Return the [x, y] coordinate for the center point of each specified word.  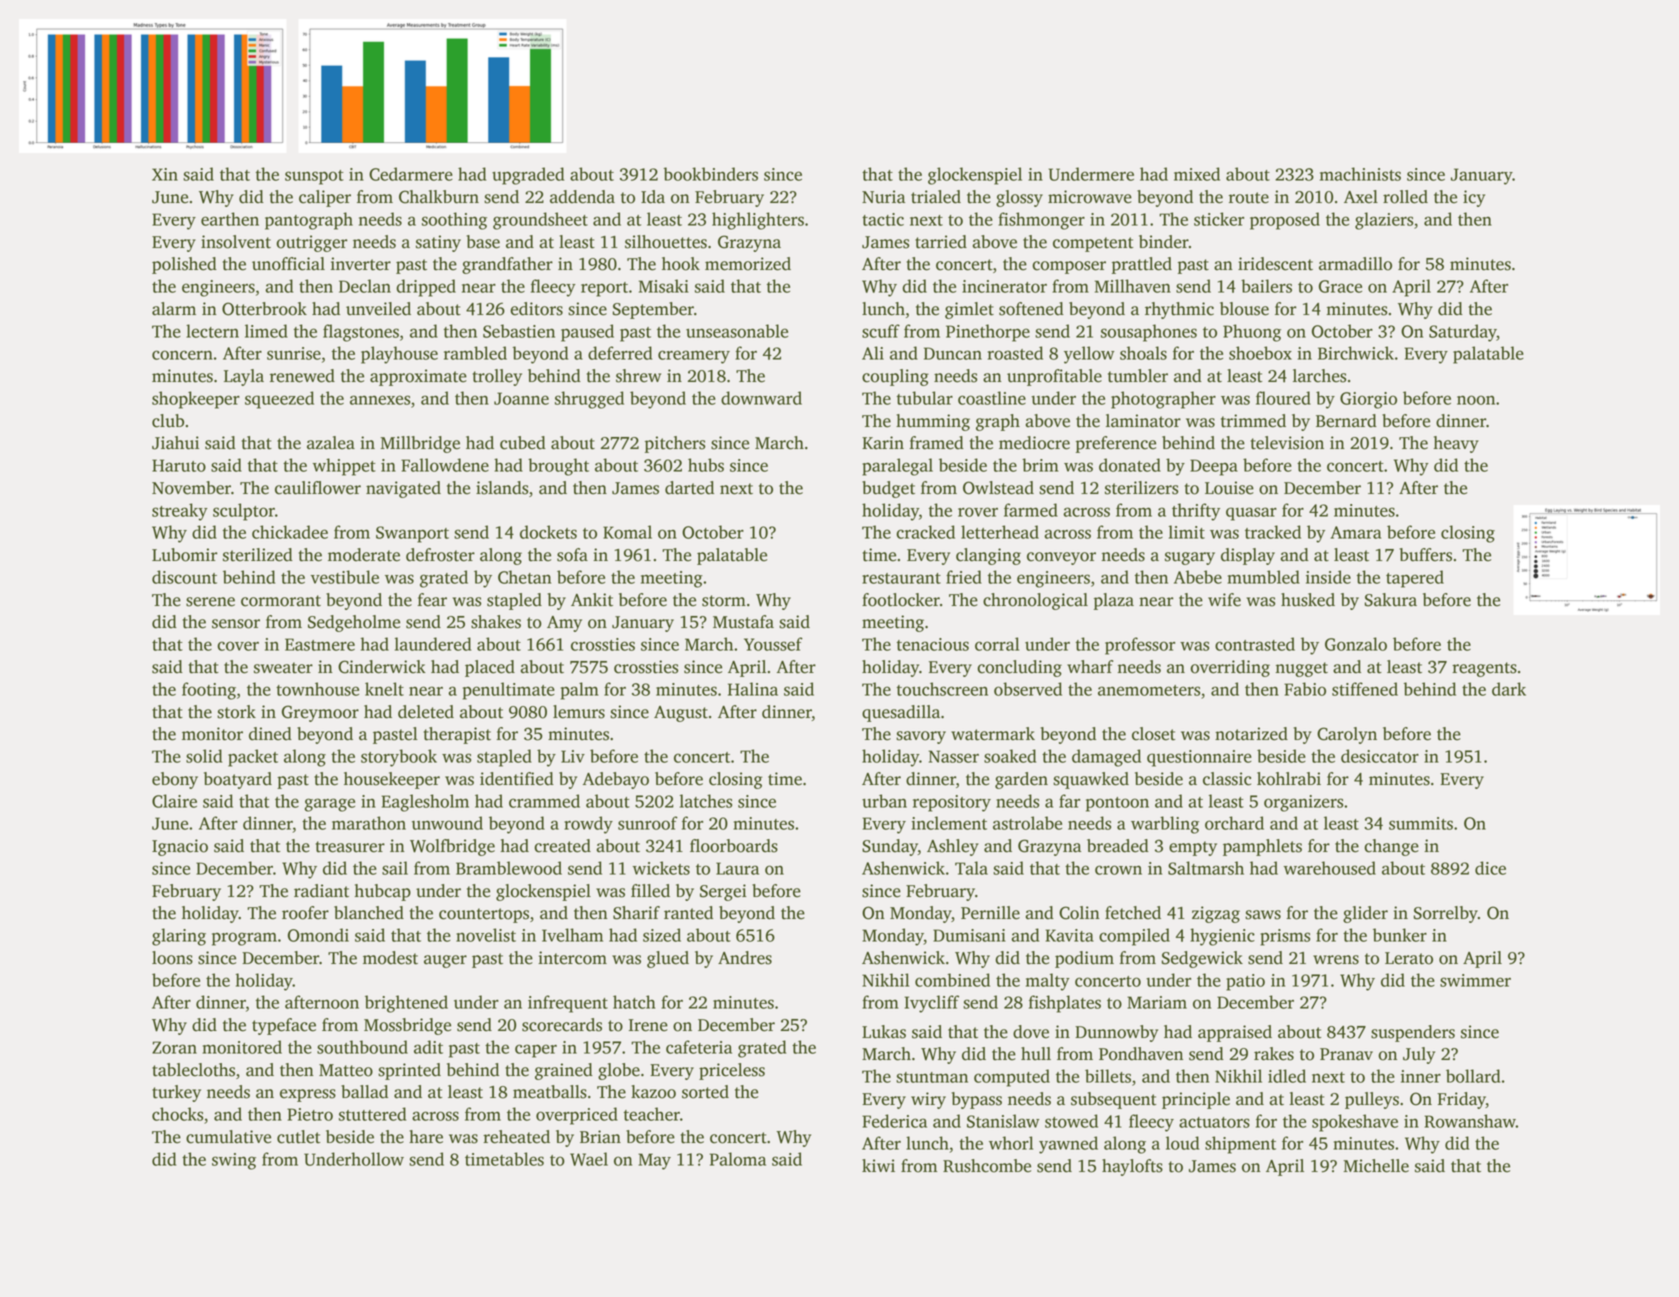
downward [761, 398]
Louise [1229, 488]
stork [236, 712]
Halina [753, 689]
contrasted [1255, 644]
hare [426, 1137]
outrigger [312, 243]
